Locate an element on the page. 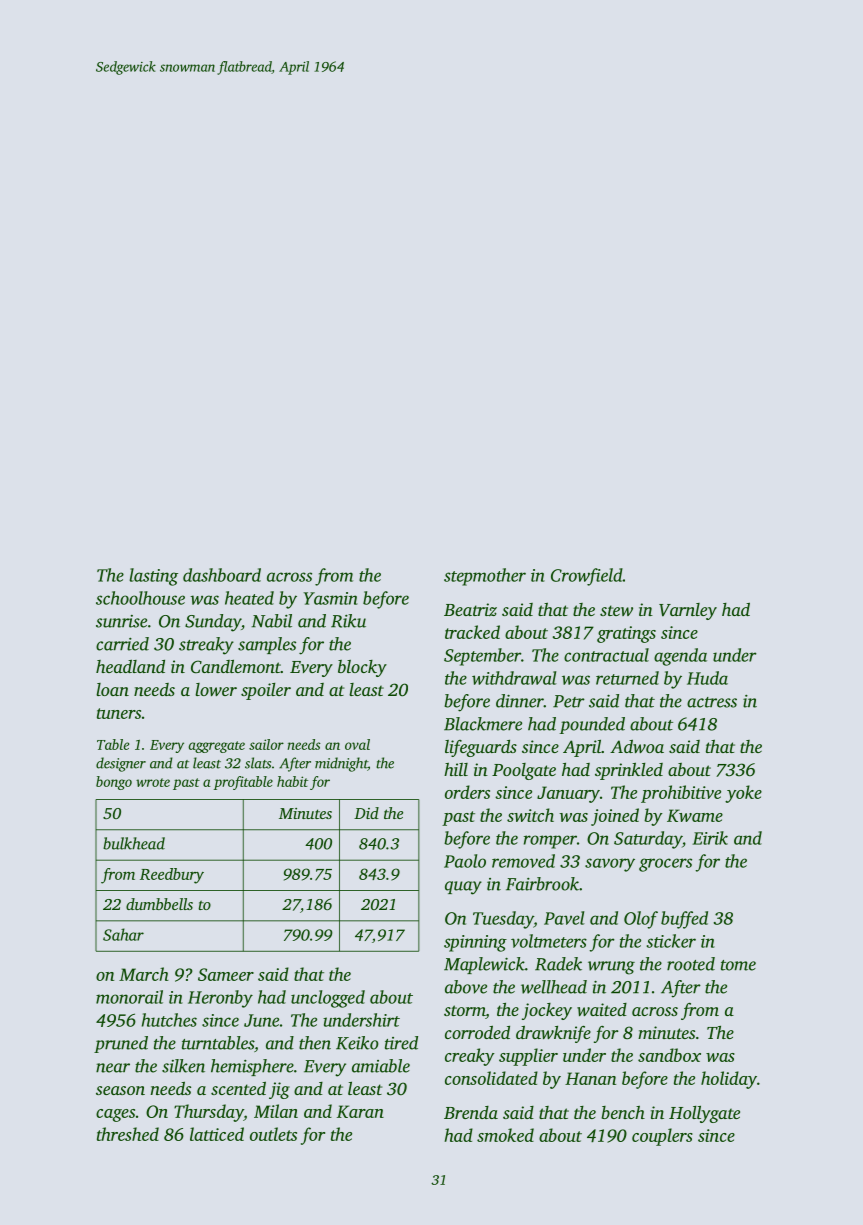  Olof is located at coordinates (641, 920).
